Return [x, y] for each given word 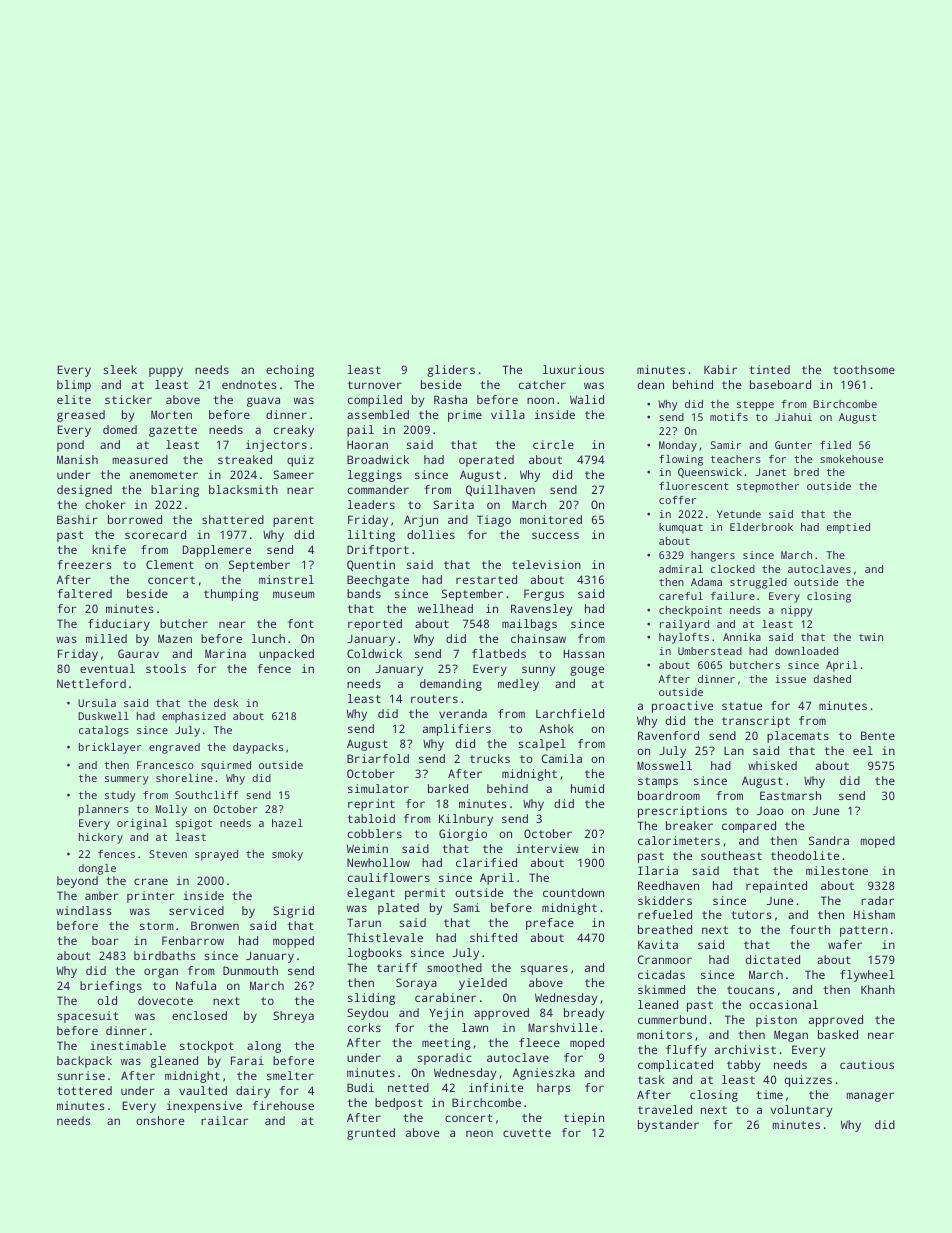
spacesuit [87, 1017]
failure [733, 596]
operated [486, 461]
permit [425, 894]
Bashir [77, 519]
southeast [731, 855]
